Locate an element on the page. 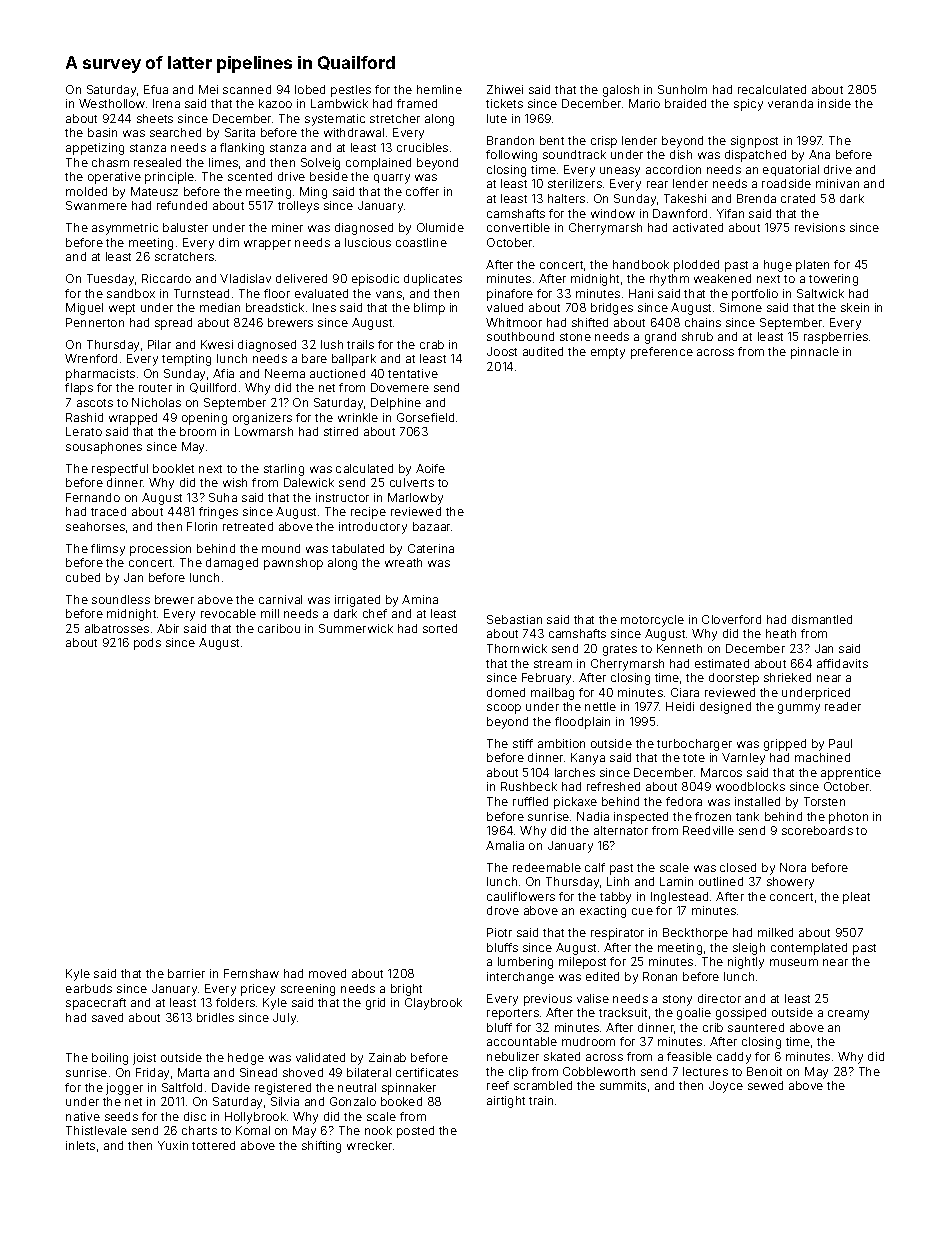  tottered is located at coordinates (213, 1145).
